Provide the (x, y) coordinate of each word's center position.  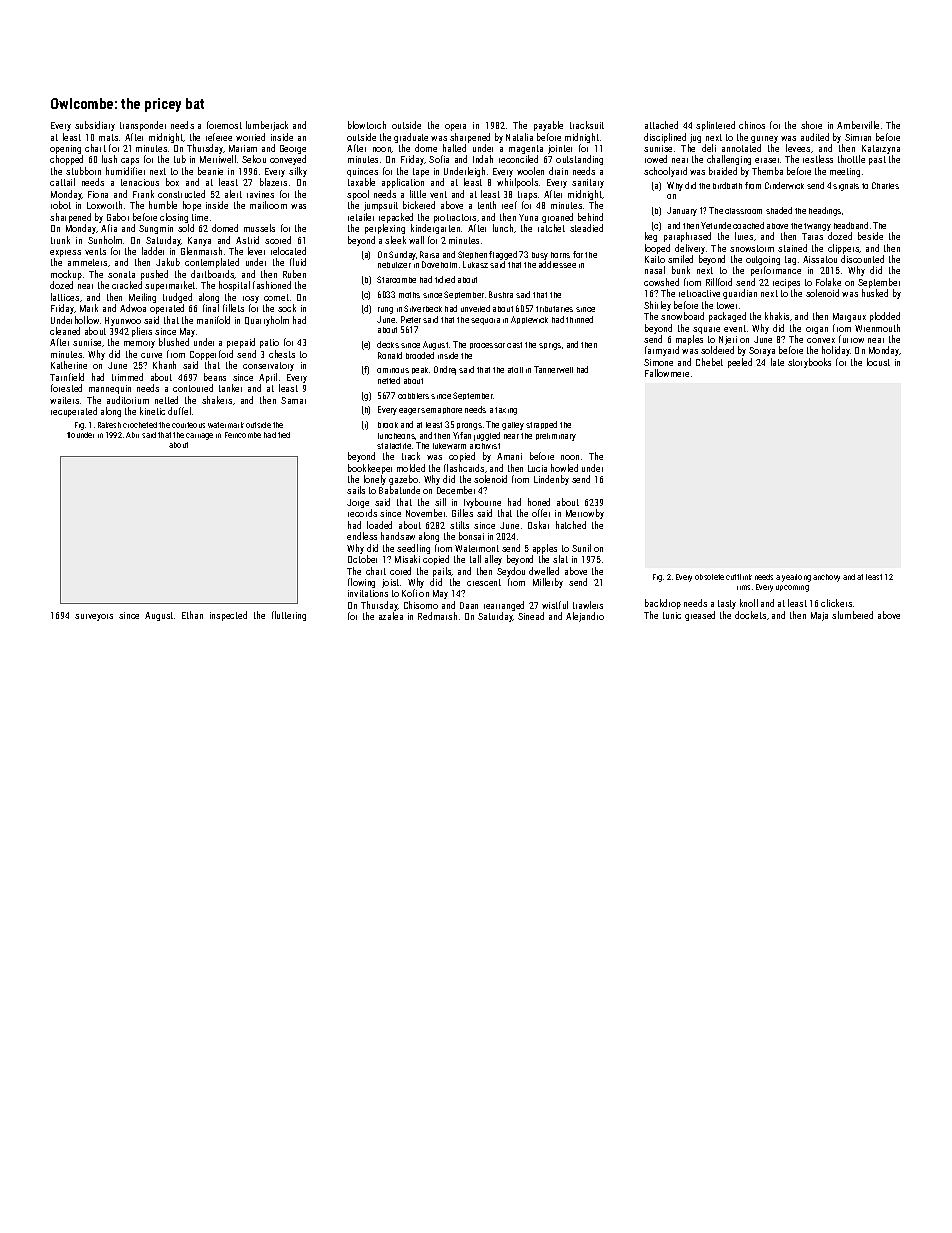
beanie (210, 171)
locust (878, 362)
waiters (64, 400)
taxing (506, 411)
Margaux (849, 317)
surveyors (94, 617)
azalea (391, 616)
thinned (579, 319)
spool (358, 195)
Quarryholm (267, 321)
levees (798, 148)
